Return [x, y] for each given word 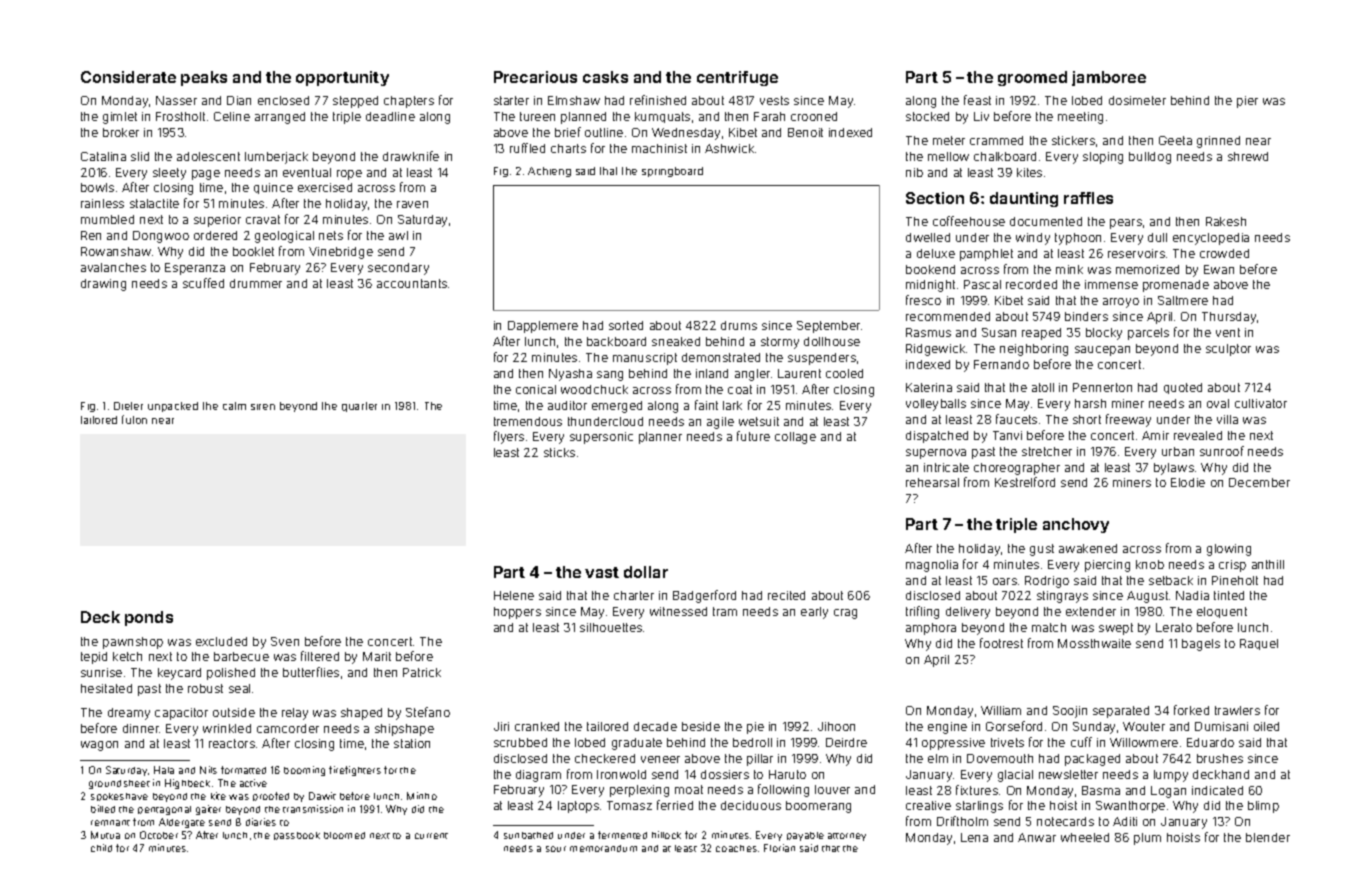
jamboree [1109, 78]
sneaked [676, 341]
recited [786, 595]
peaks [204, 78]
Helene [514, 595]
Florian [779, 848]
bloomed [344, 835]
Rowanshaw [116, 251]
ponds [149, 618]
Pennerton [1102, 387]
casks [605, 77]
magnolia [932, 566]
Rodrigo [1047, 582]
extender [1091, 611]
